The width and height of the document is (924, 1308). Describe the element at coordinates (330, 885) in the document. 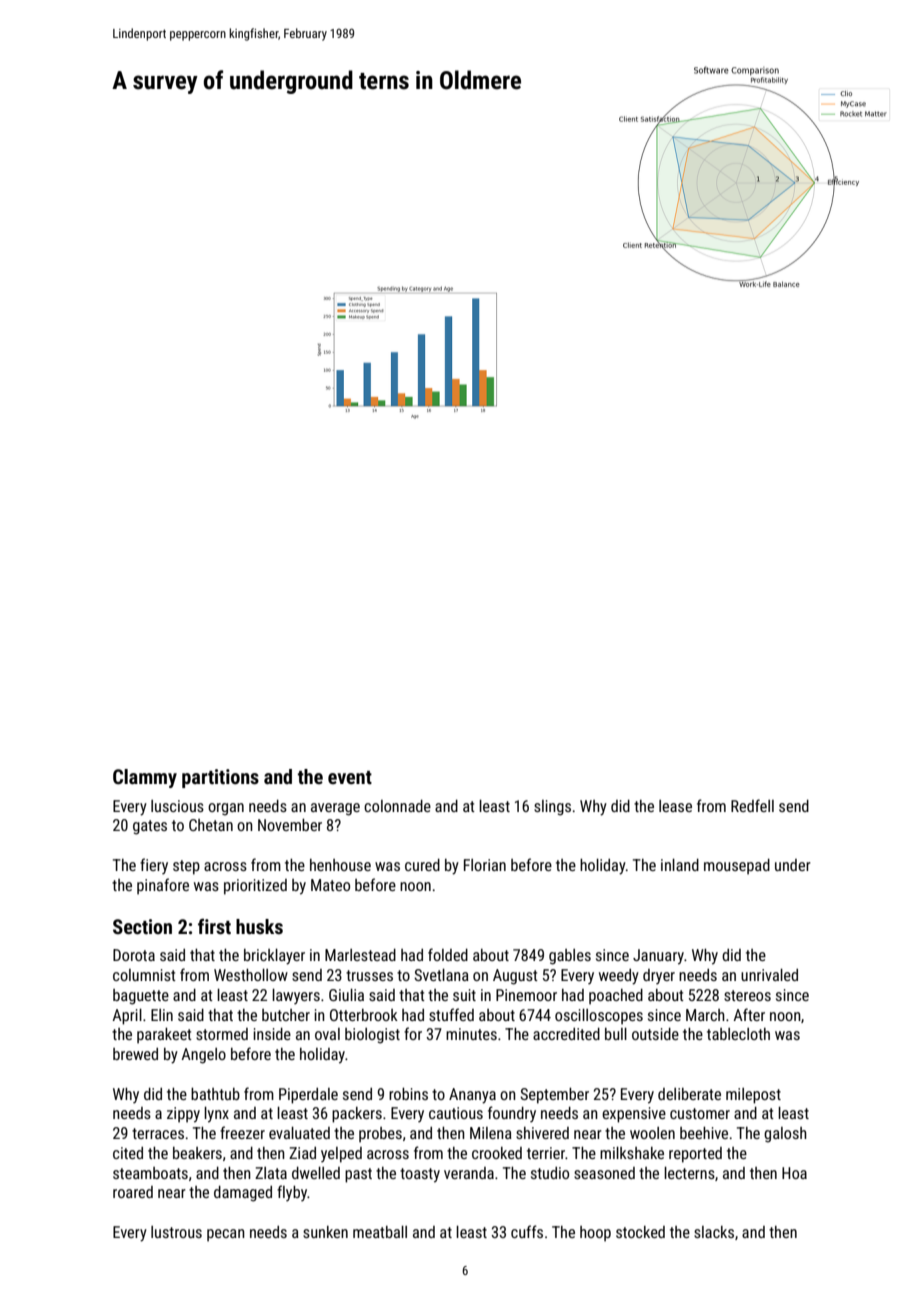

I see `Mateo` at that location.
